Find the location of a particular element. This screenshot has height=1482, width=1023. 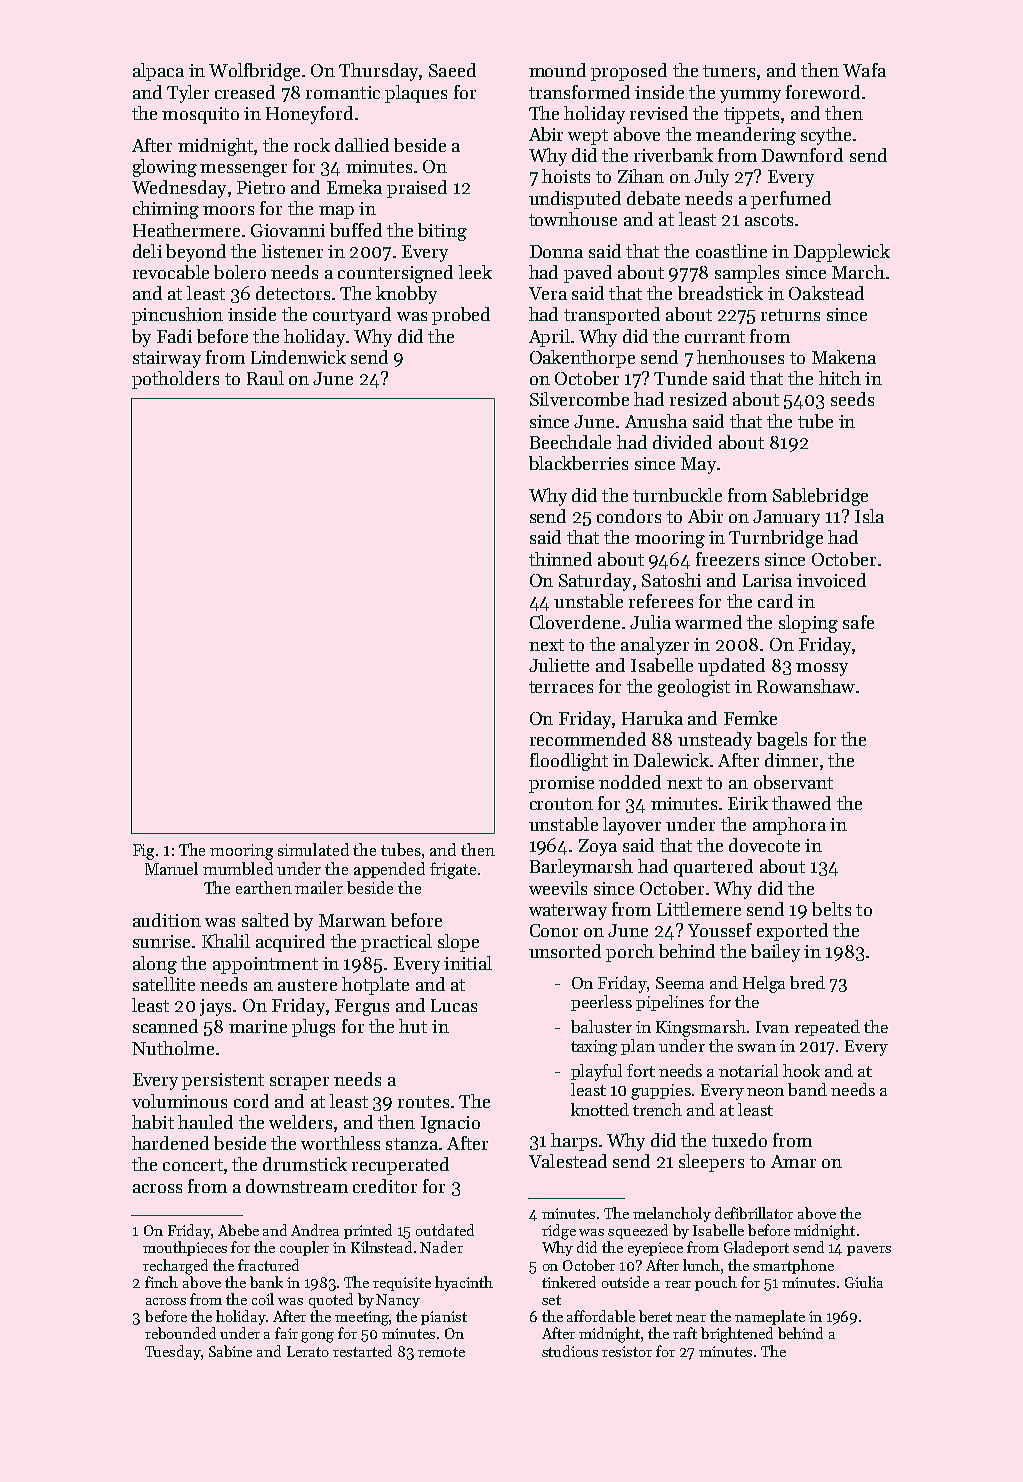

Isla is located at coordinates (869, 516).
